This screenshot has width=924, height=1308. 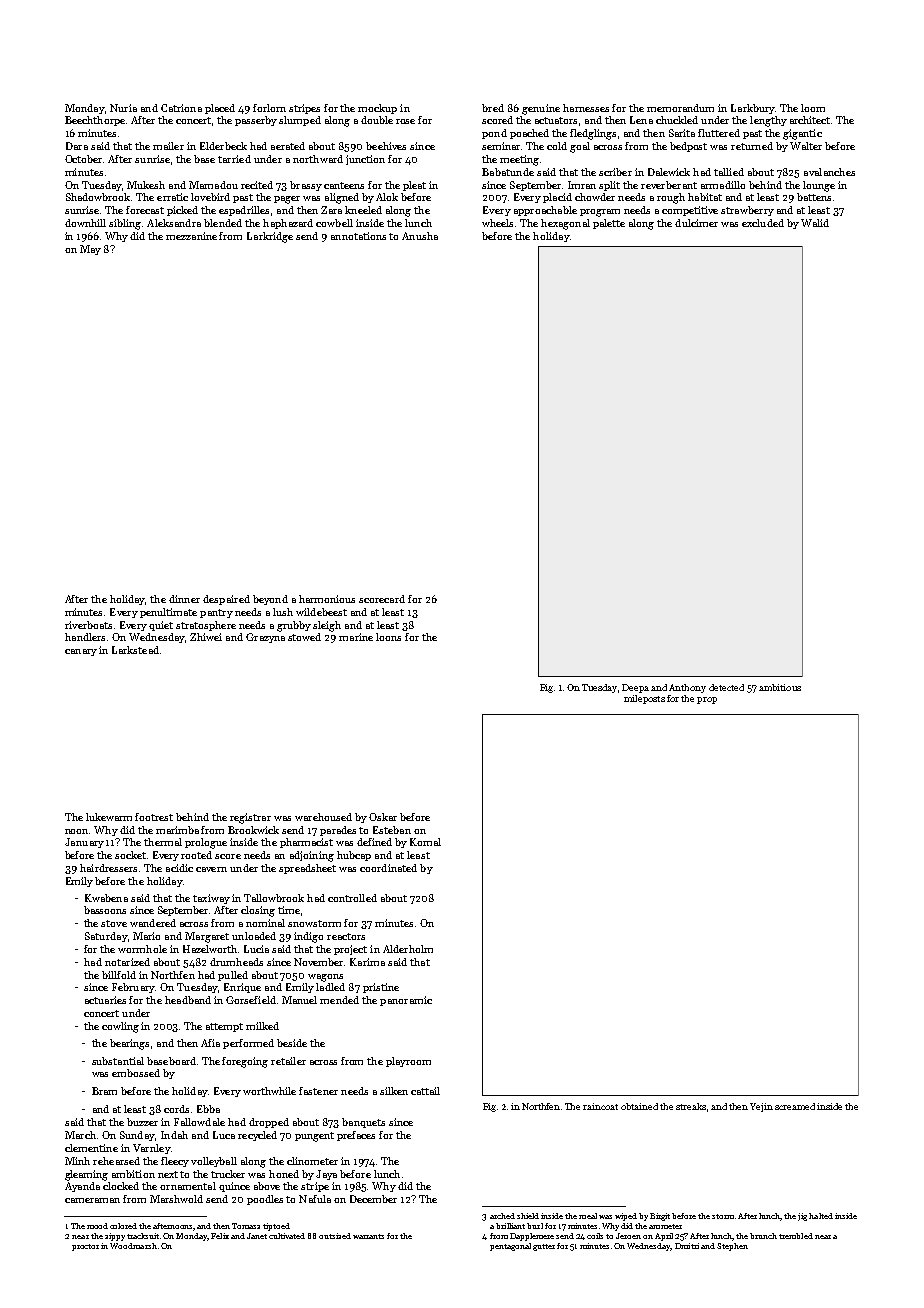 I want to click on February, so click(x=133, y=988).
